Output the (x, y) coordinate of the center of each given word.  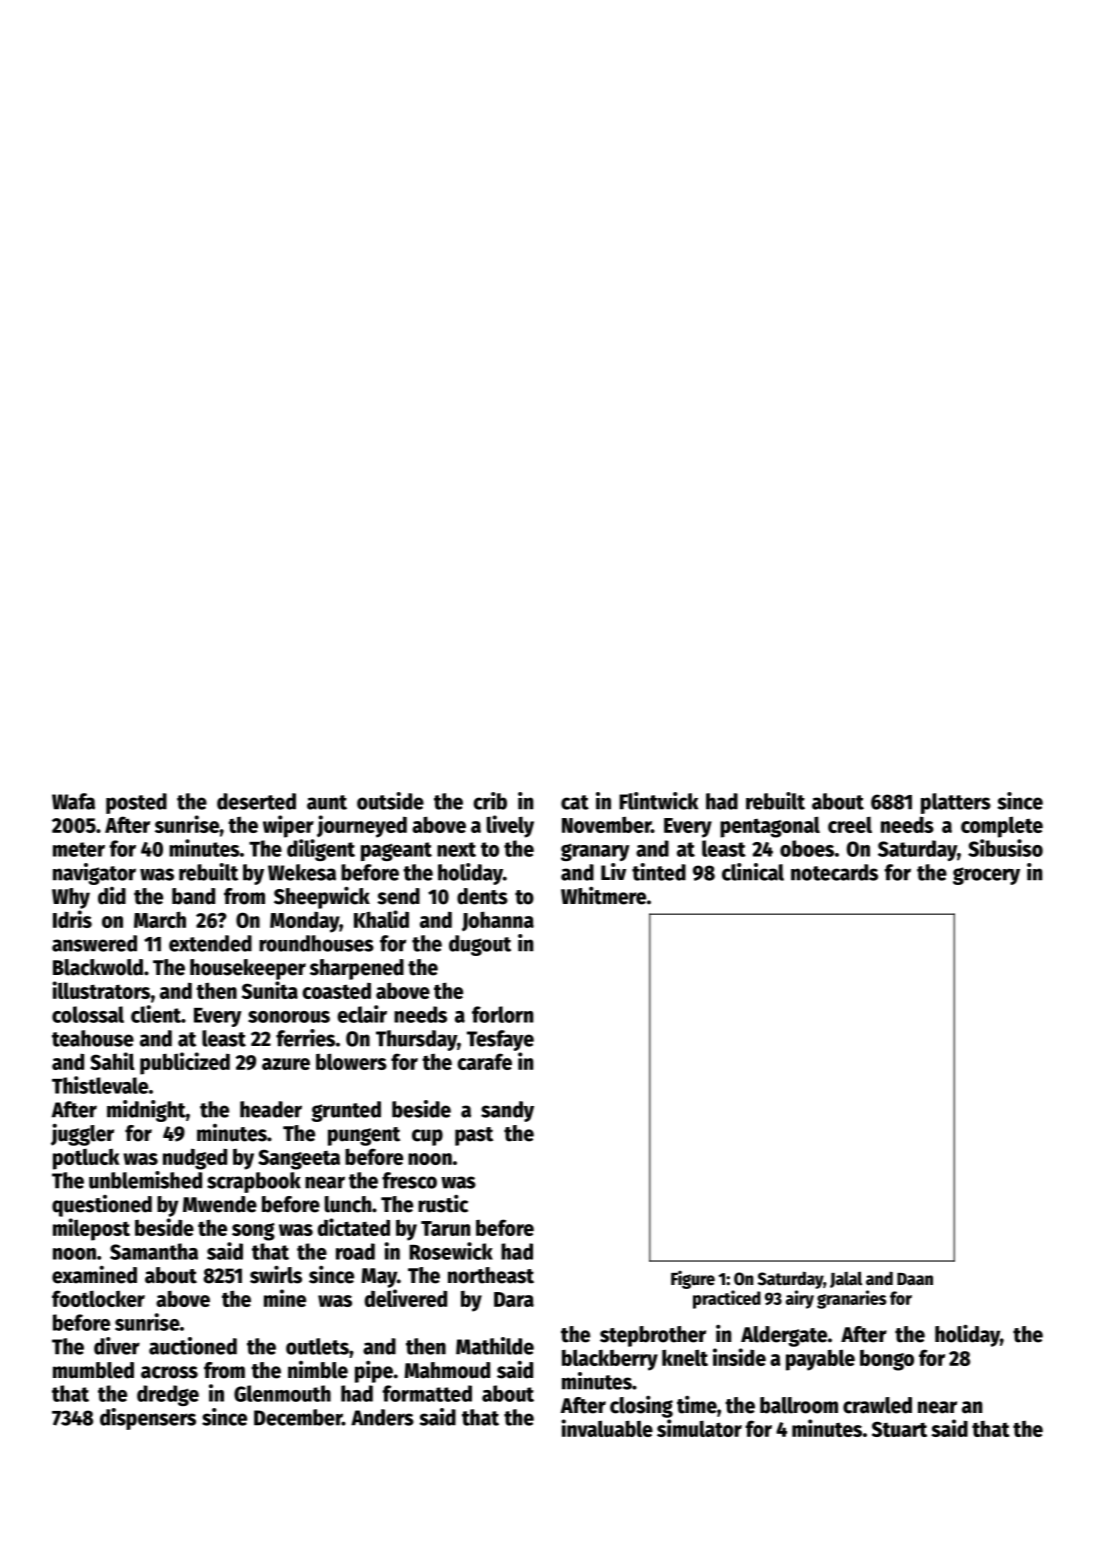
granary (595, 852)
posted (136, 803)
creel (850, 825)
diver (117, 1346)
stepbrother (653, 1336)
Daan (915, 1279)
